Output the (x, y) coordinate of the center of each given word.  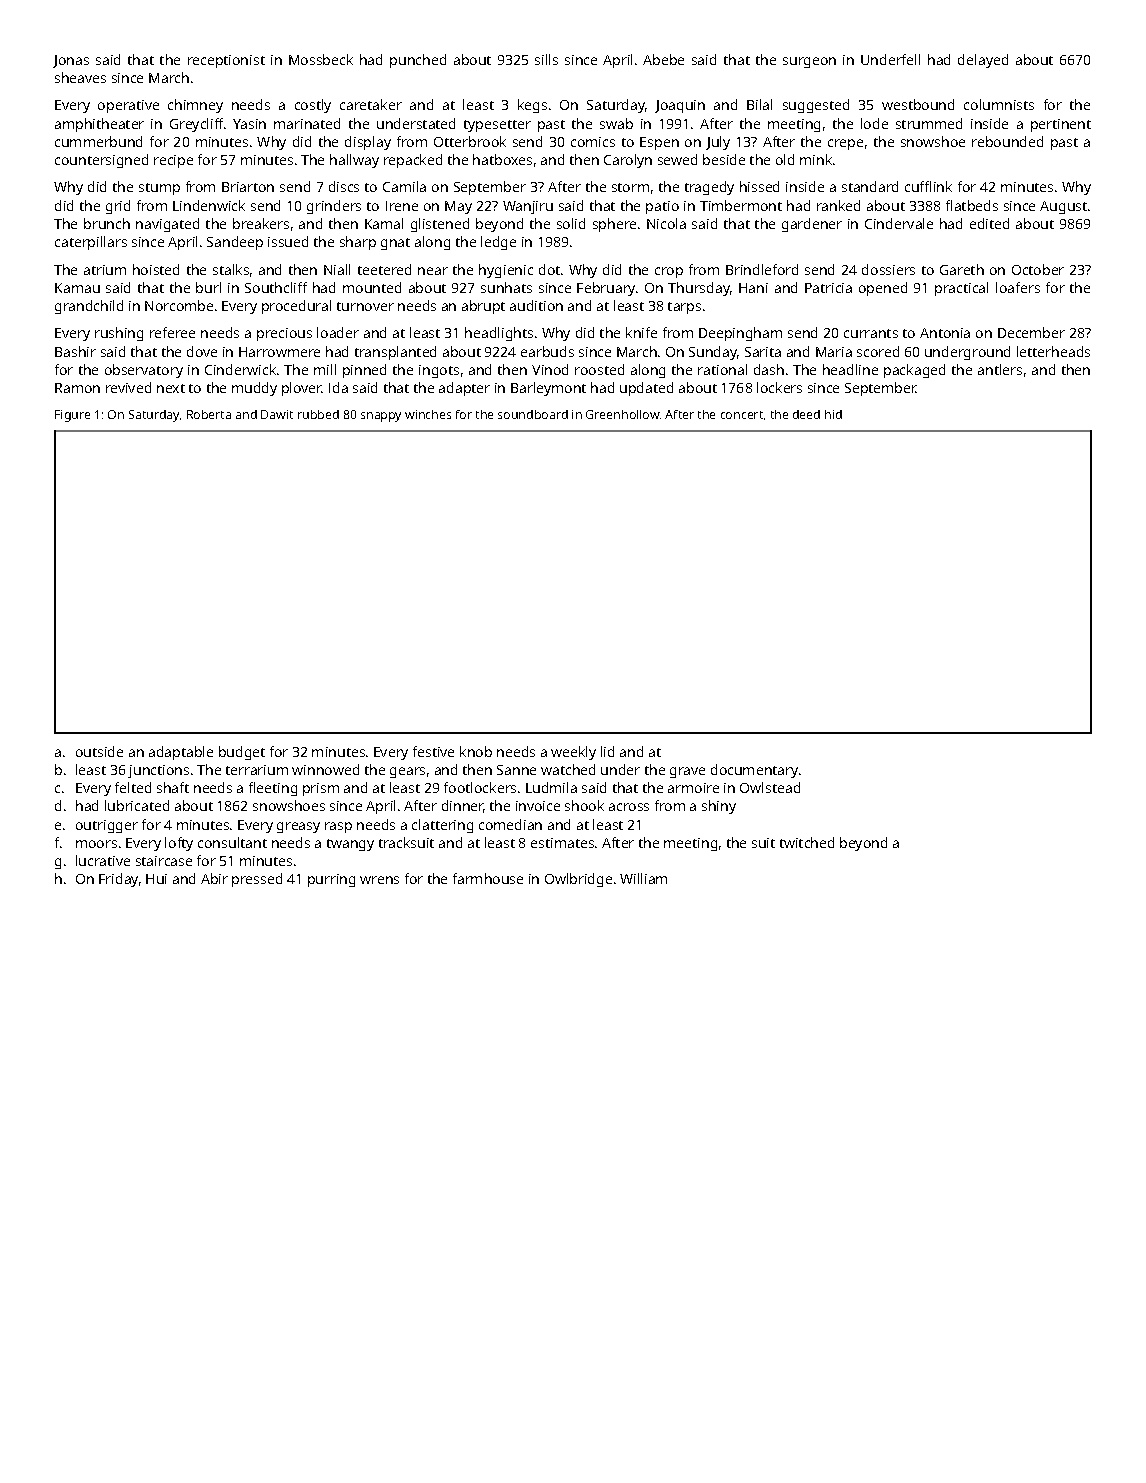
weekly (573, 753)
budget (242, 753)
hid (833, 414)
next (171, 388)
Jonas (71, 61)
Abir (214, 878)
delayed (983, 61)
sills (546, 59)
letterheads (1053, 351)
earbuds (547, 351)
